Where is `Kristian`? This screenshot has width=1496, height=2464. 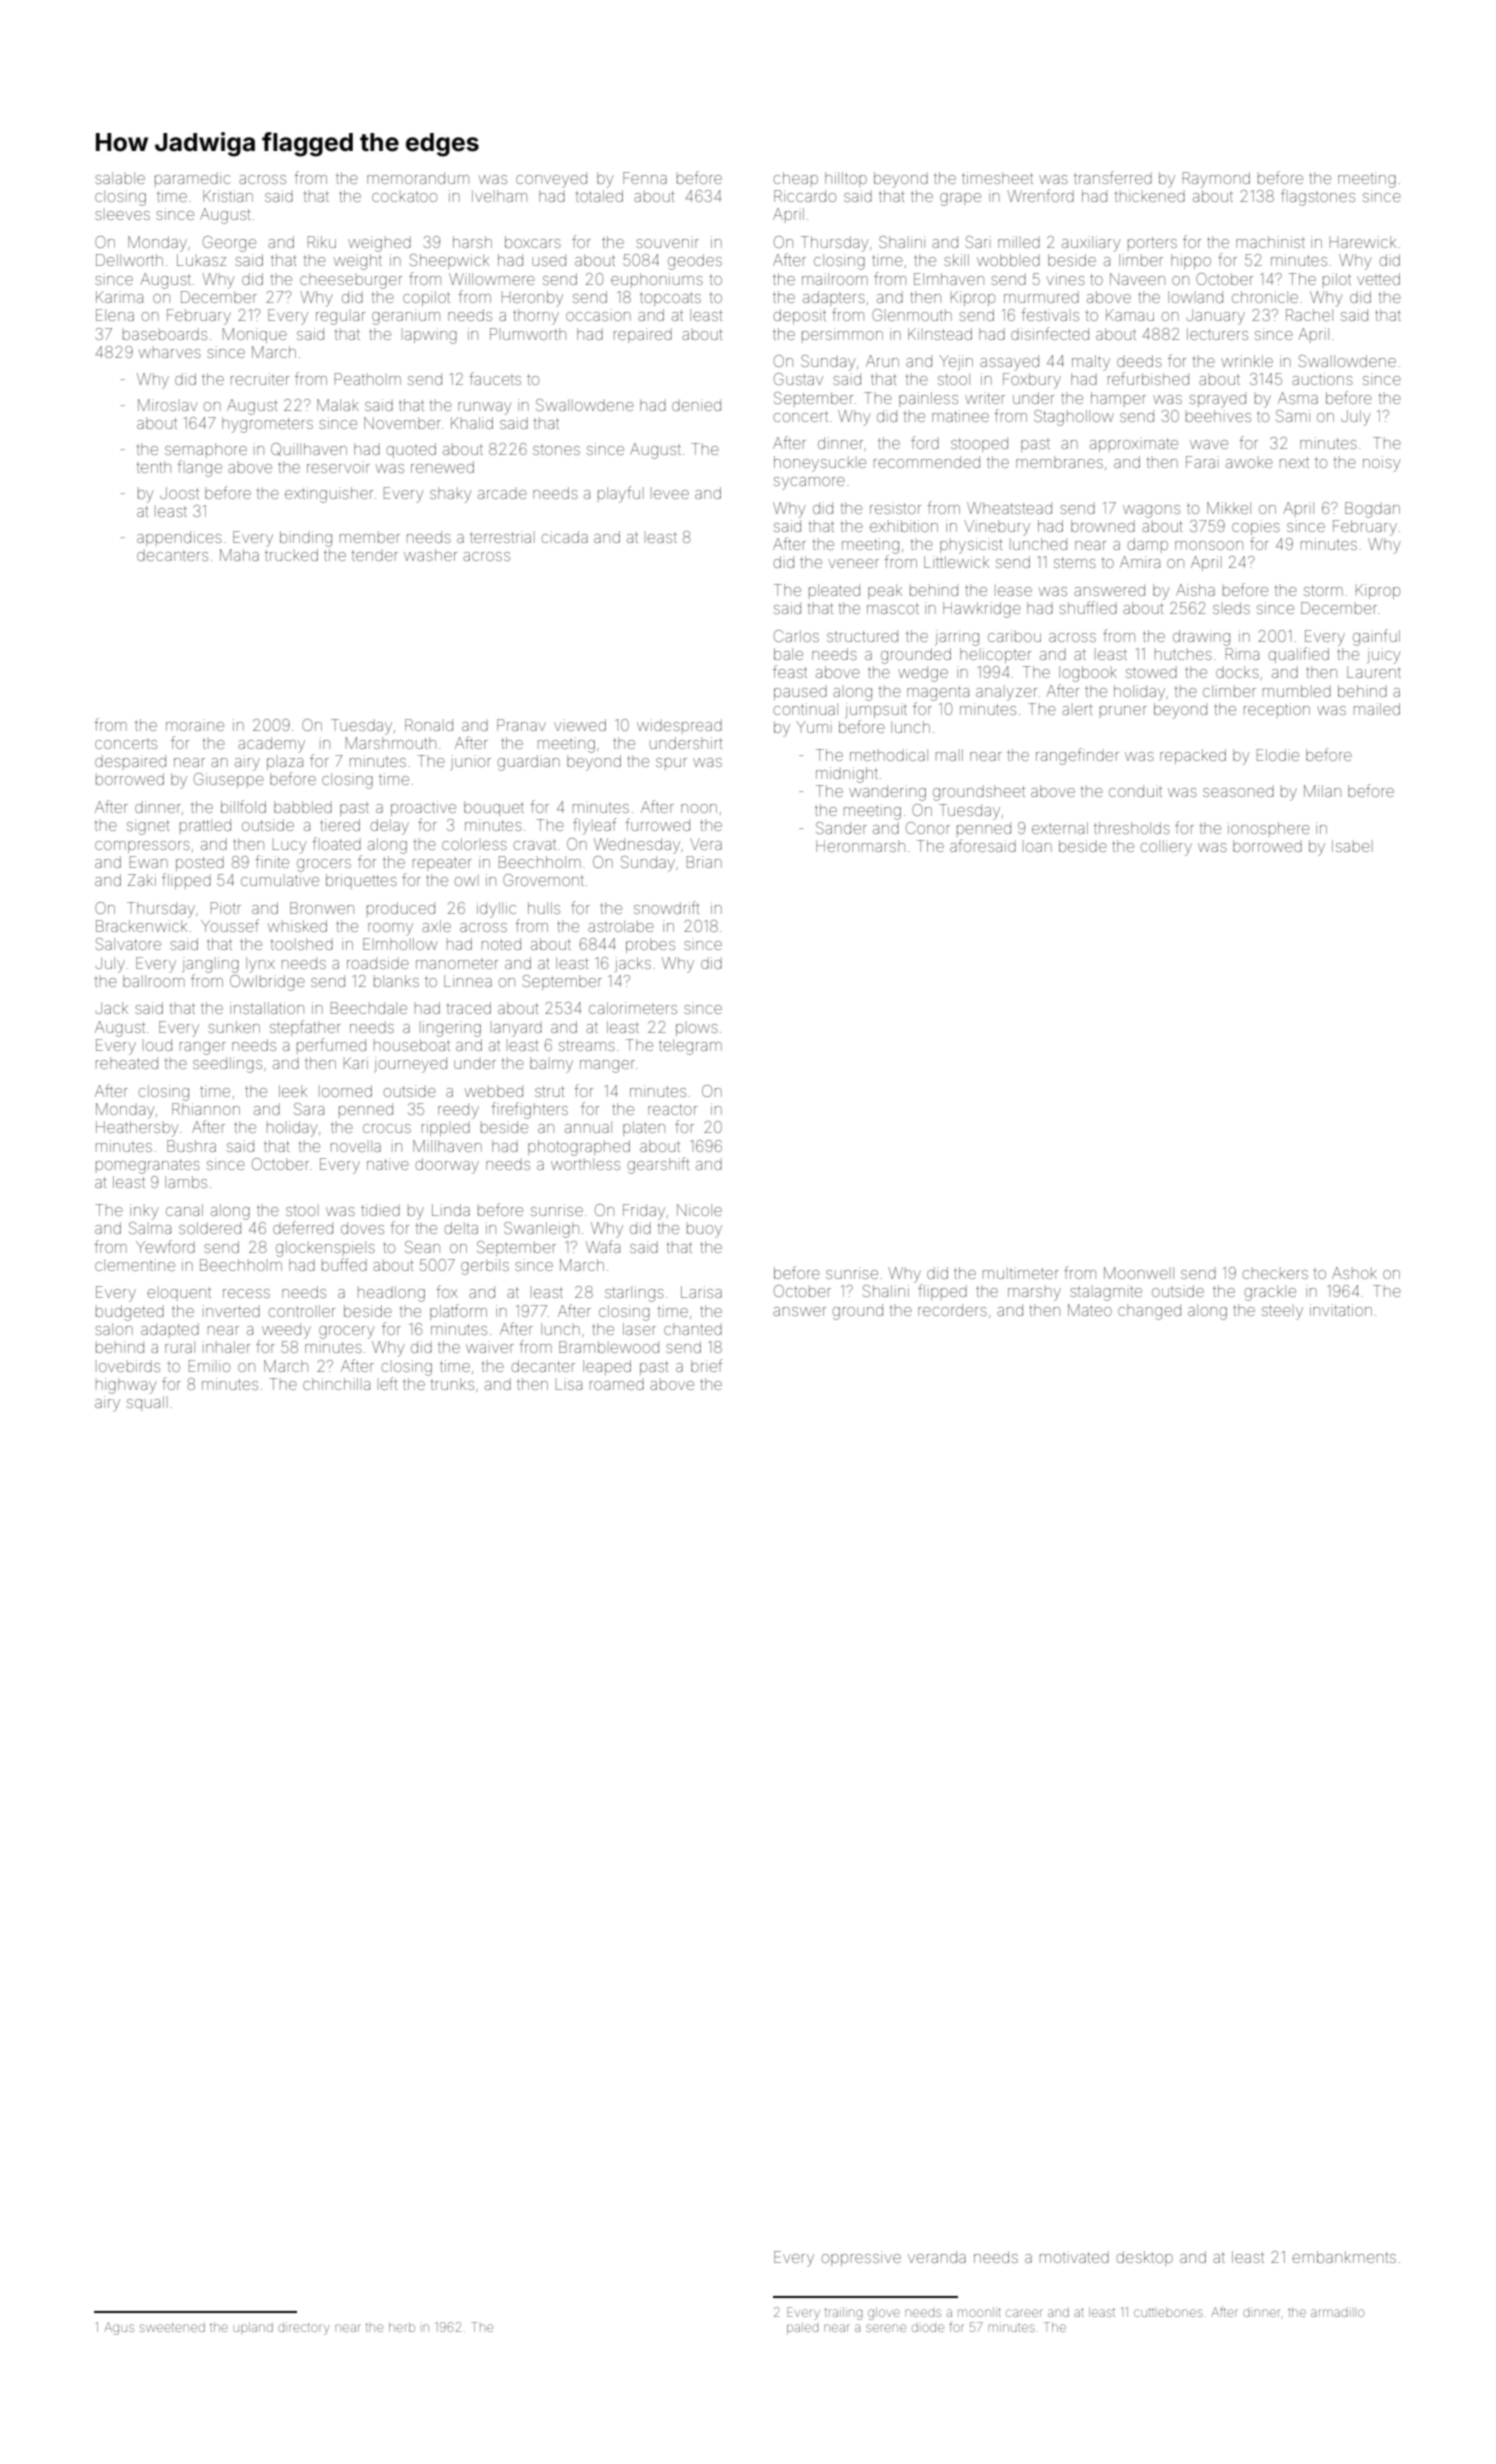 Kristian is located at coordinates (228, 196).
